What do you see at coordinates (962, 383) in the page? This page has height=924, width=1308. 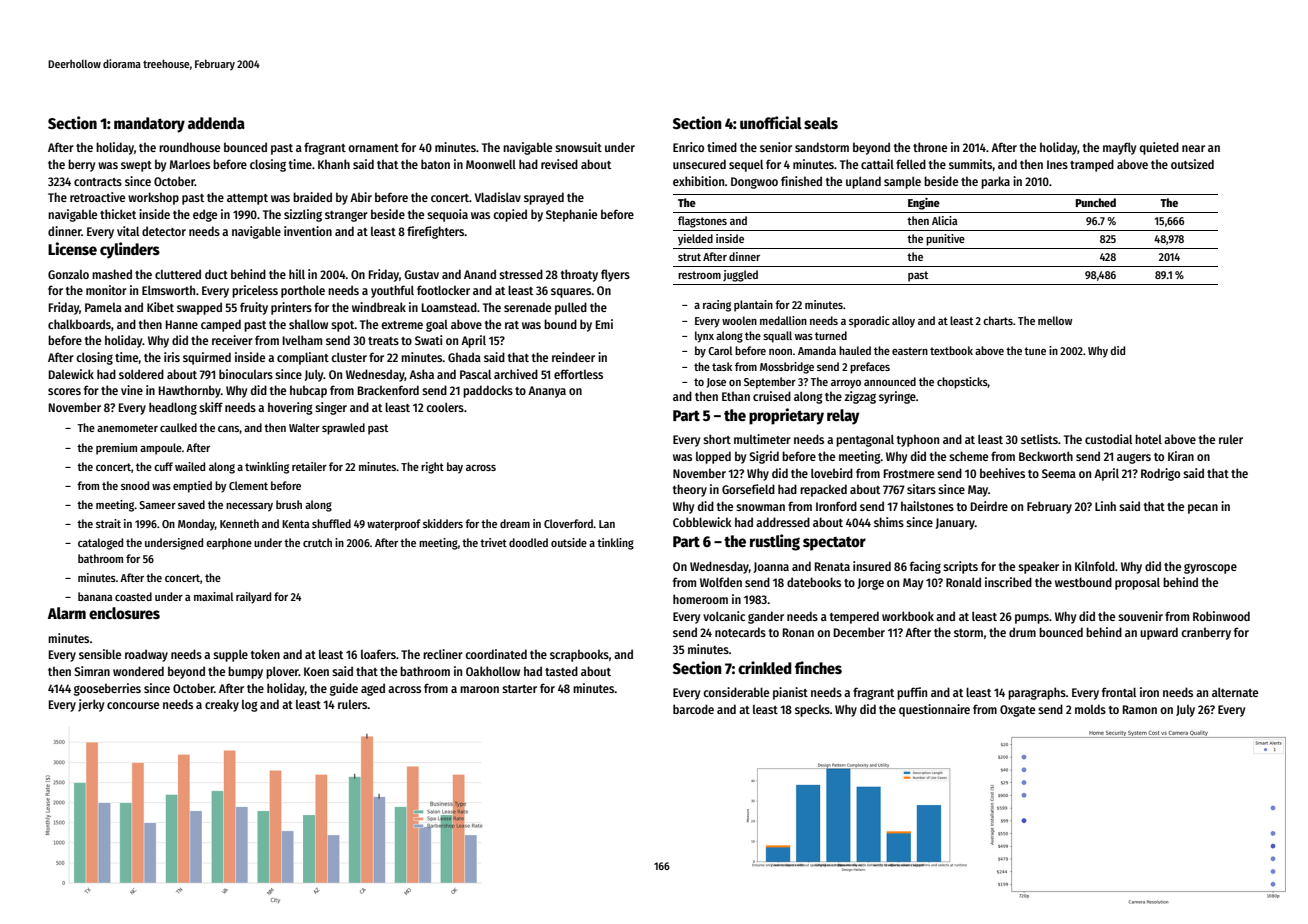 I see `chopsticks` at bounding box center [962, 383].
